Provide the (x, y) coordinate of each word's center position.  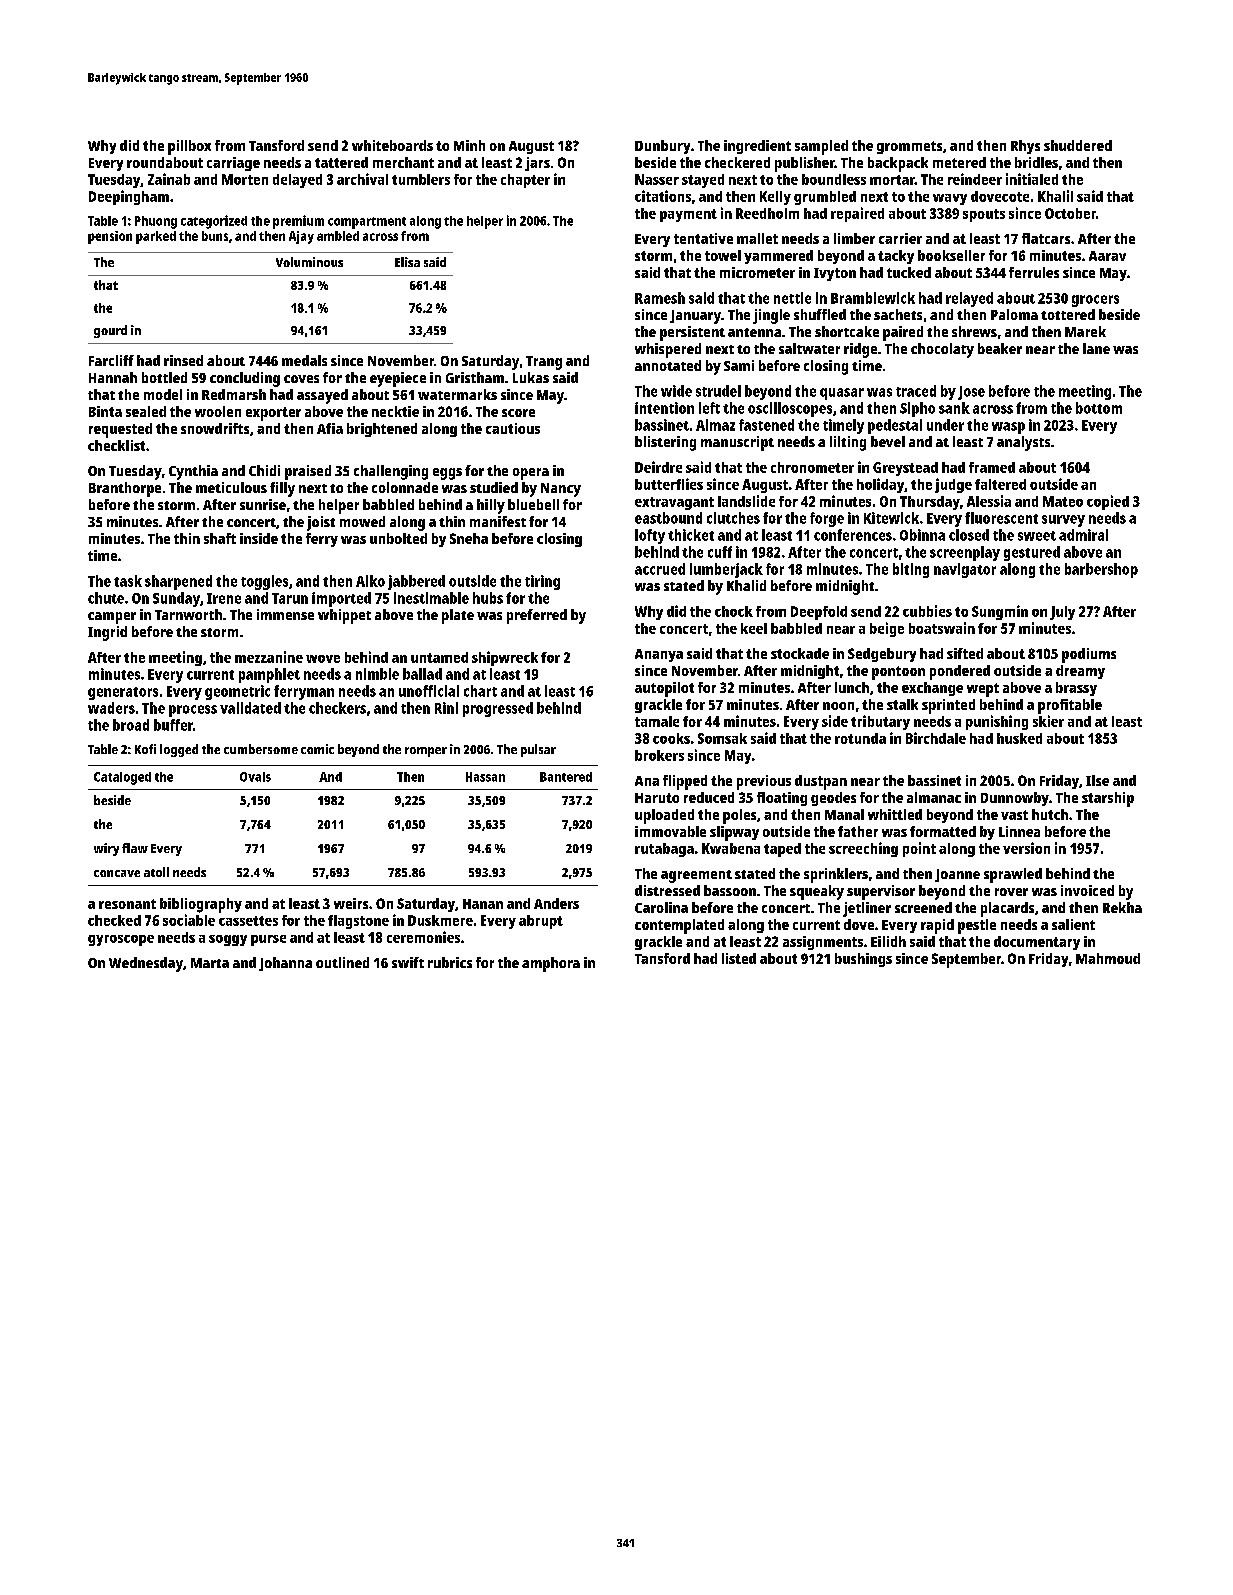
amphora (551, 964)
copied (1108, 502)
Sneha (469, 538)
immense (285, 614)
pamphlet (269, 675)
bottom (1099, 408)
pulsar (538, 750)
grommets (909, 147)
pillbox (189, 147)
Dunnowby (1015, 799)
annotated (668, 365)
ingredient (757, 147)
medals (304, 360)
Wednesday (146, 964)
